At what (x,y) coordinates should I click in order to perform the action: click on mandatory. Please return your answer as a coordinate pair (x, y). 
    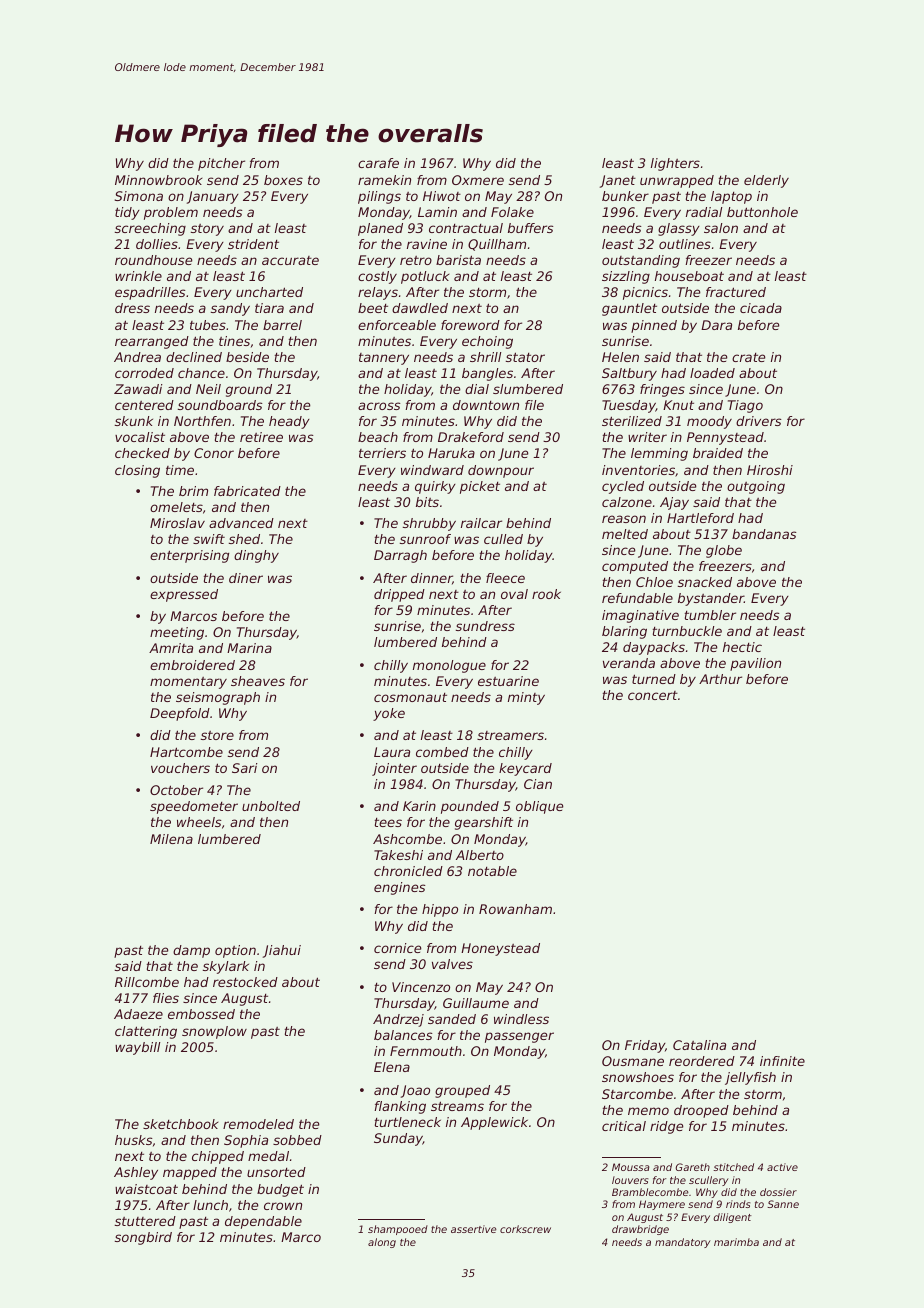
    Looking at the image, I should click on (683, 1243).
